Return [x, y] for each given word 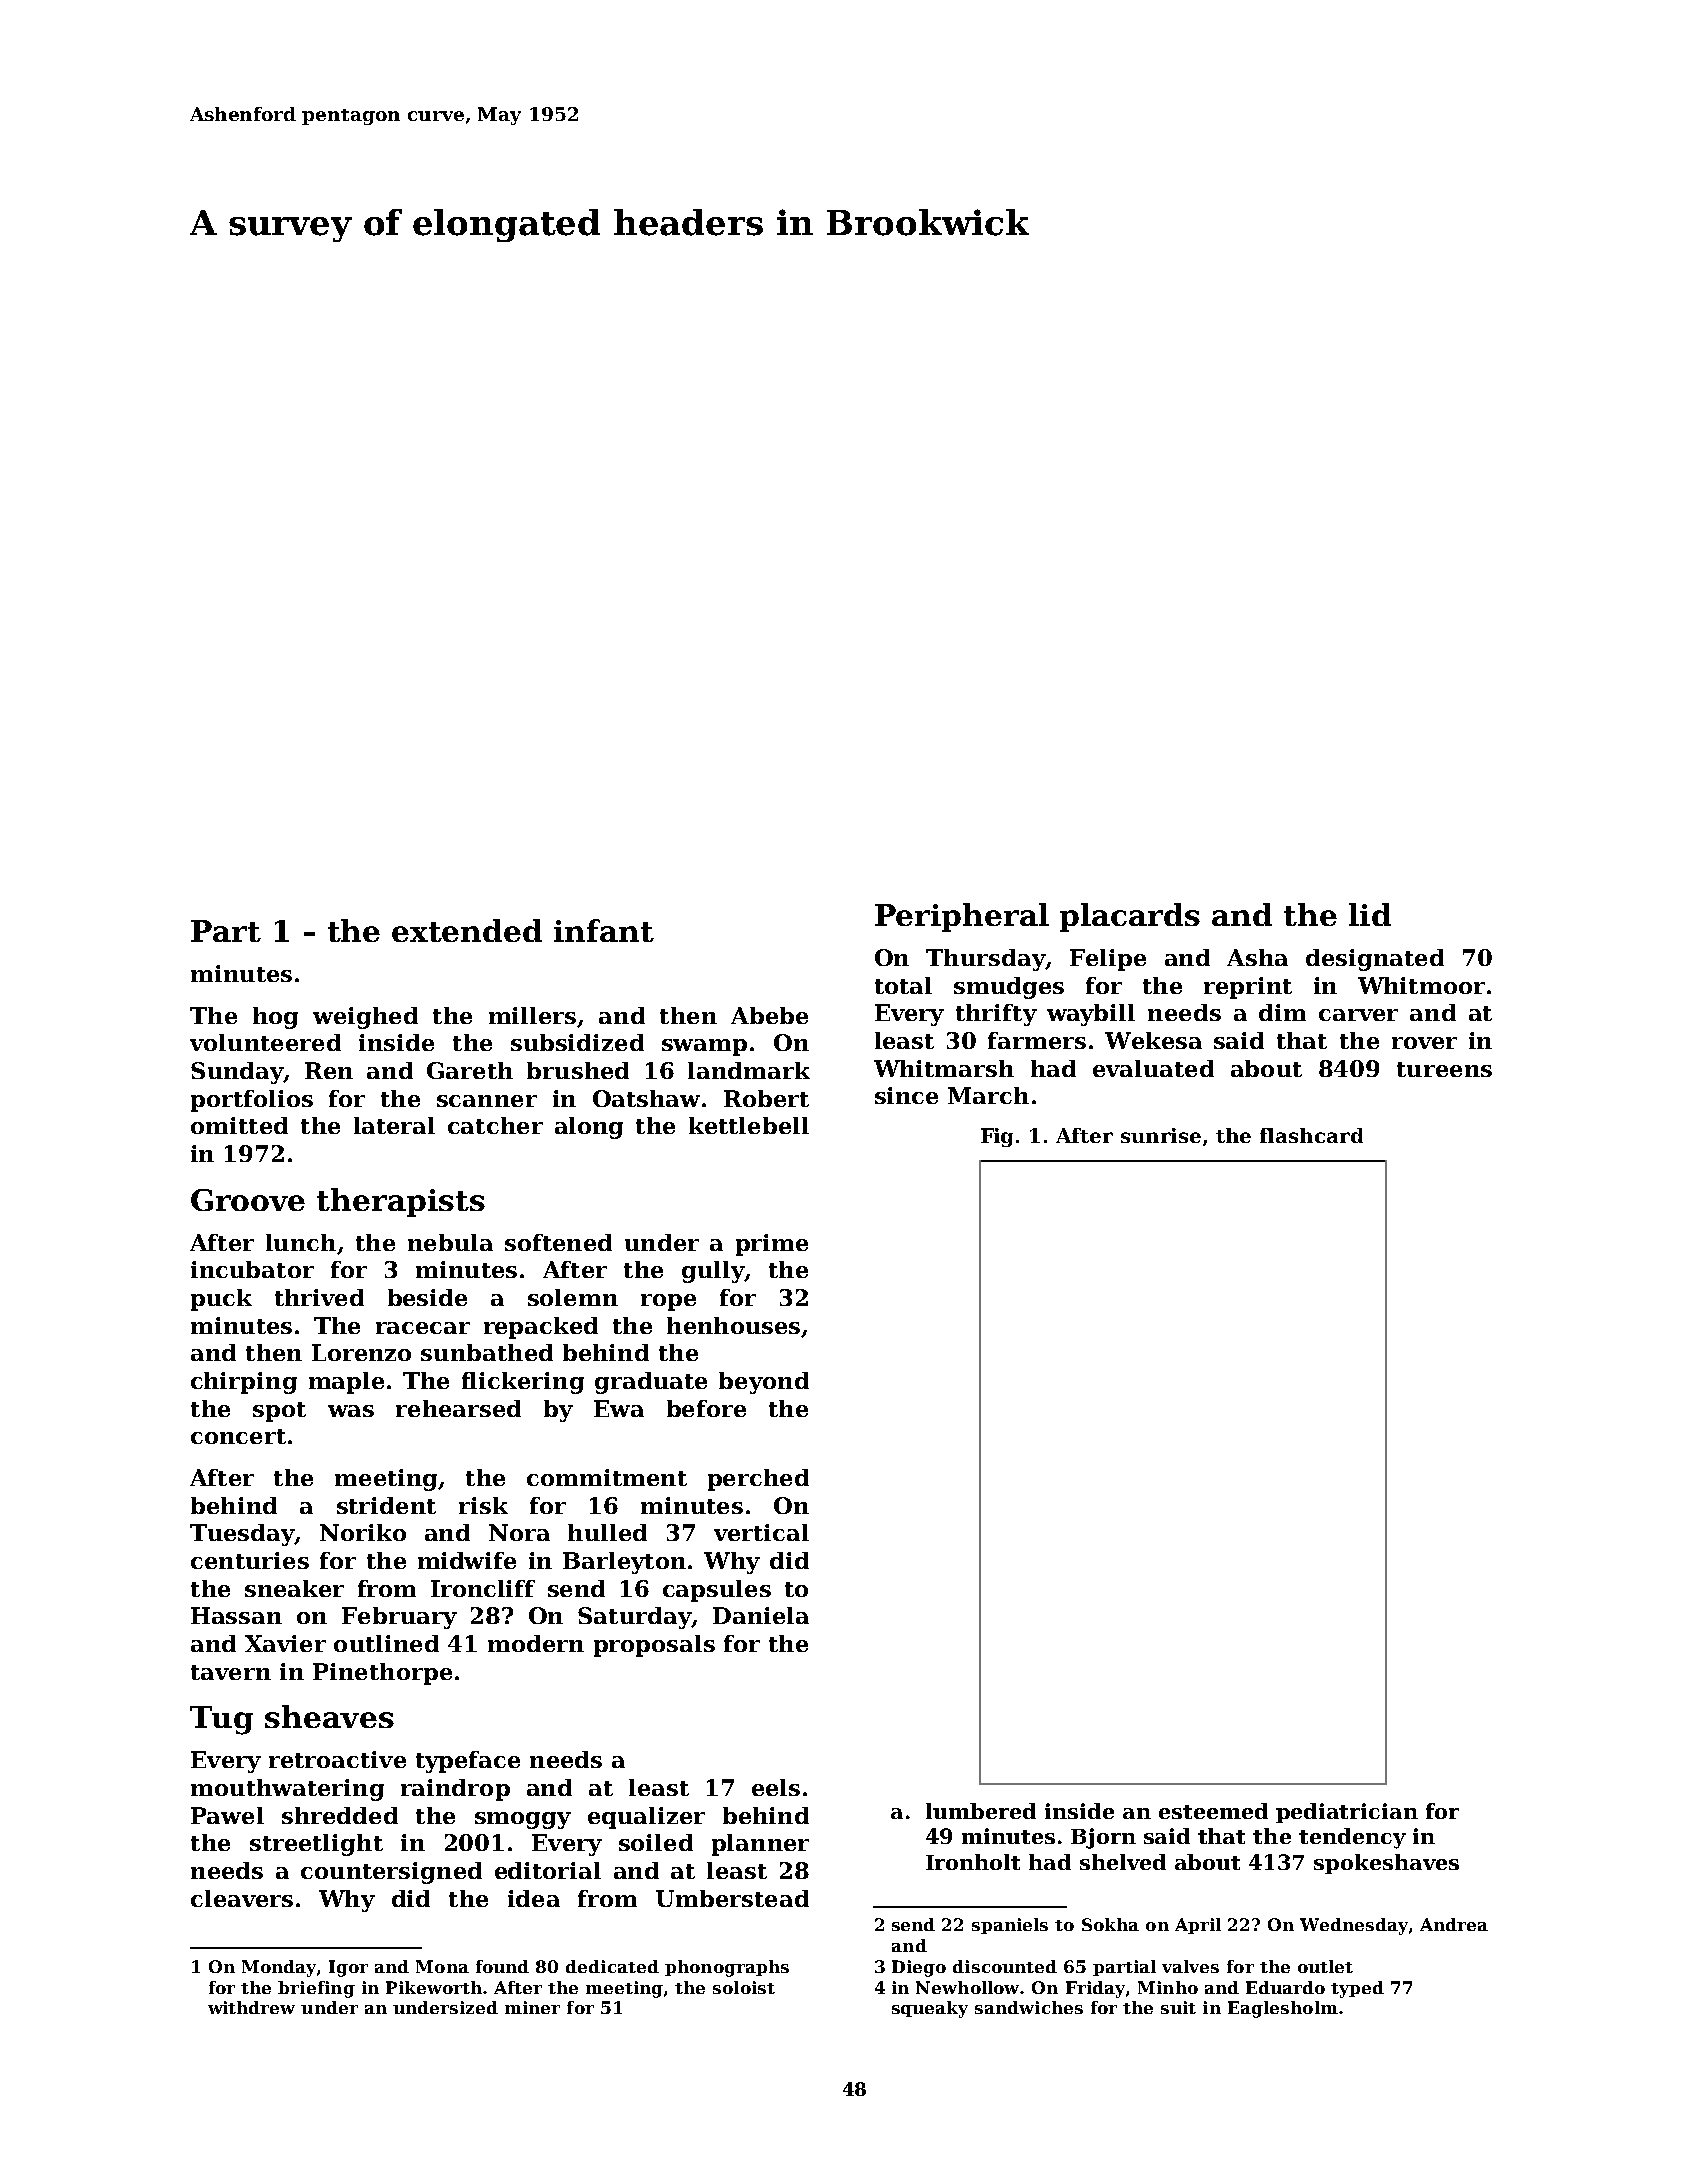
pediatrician [1347, 1813]
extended [467, 930]
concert [238, 1436]
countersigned [391, 1873]
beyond [764, 1383]
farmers [1037, 1040]
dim [1282, 1012]
